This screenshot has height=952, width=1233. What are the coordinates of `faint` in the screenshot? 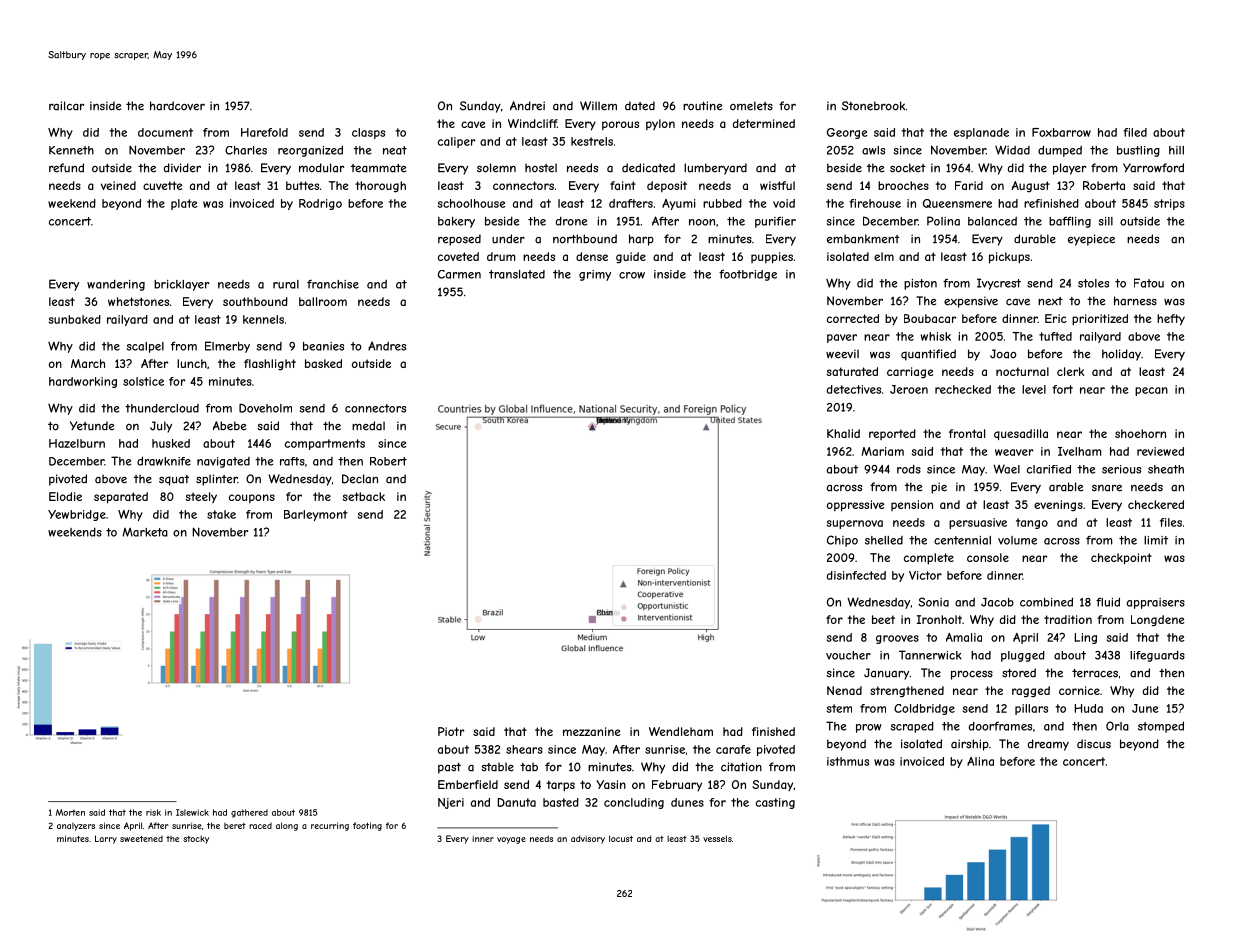 It's located at (623, 185).
